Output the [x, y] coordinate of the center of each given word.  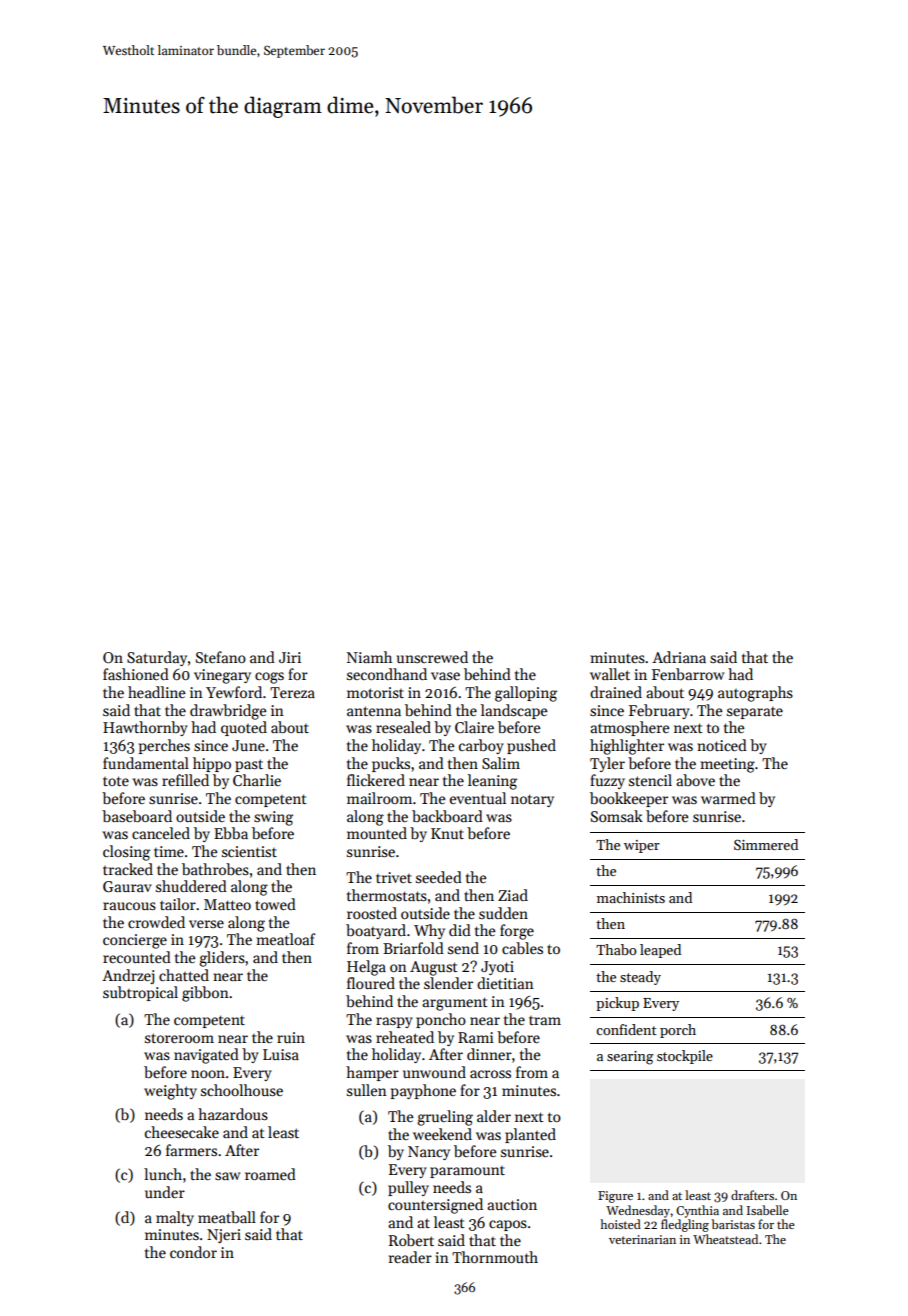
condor [193, 1252]
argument [455, 1004]
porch [678, 1031]
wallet [610, 674]
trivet [394, 877]
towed [275, 904]
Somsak [617, 816]
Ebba [231, 833]
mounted [377, 833]
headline [156, 692]
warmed [728, 798]
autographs [755, 694]
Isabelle [768, 1210]
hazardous [233, 1114]
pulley [408, 1188]
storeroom [179, 1038]
